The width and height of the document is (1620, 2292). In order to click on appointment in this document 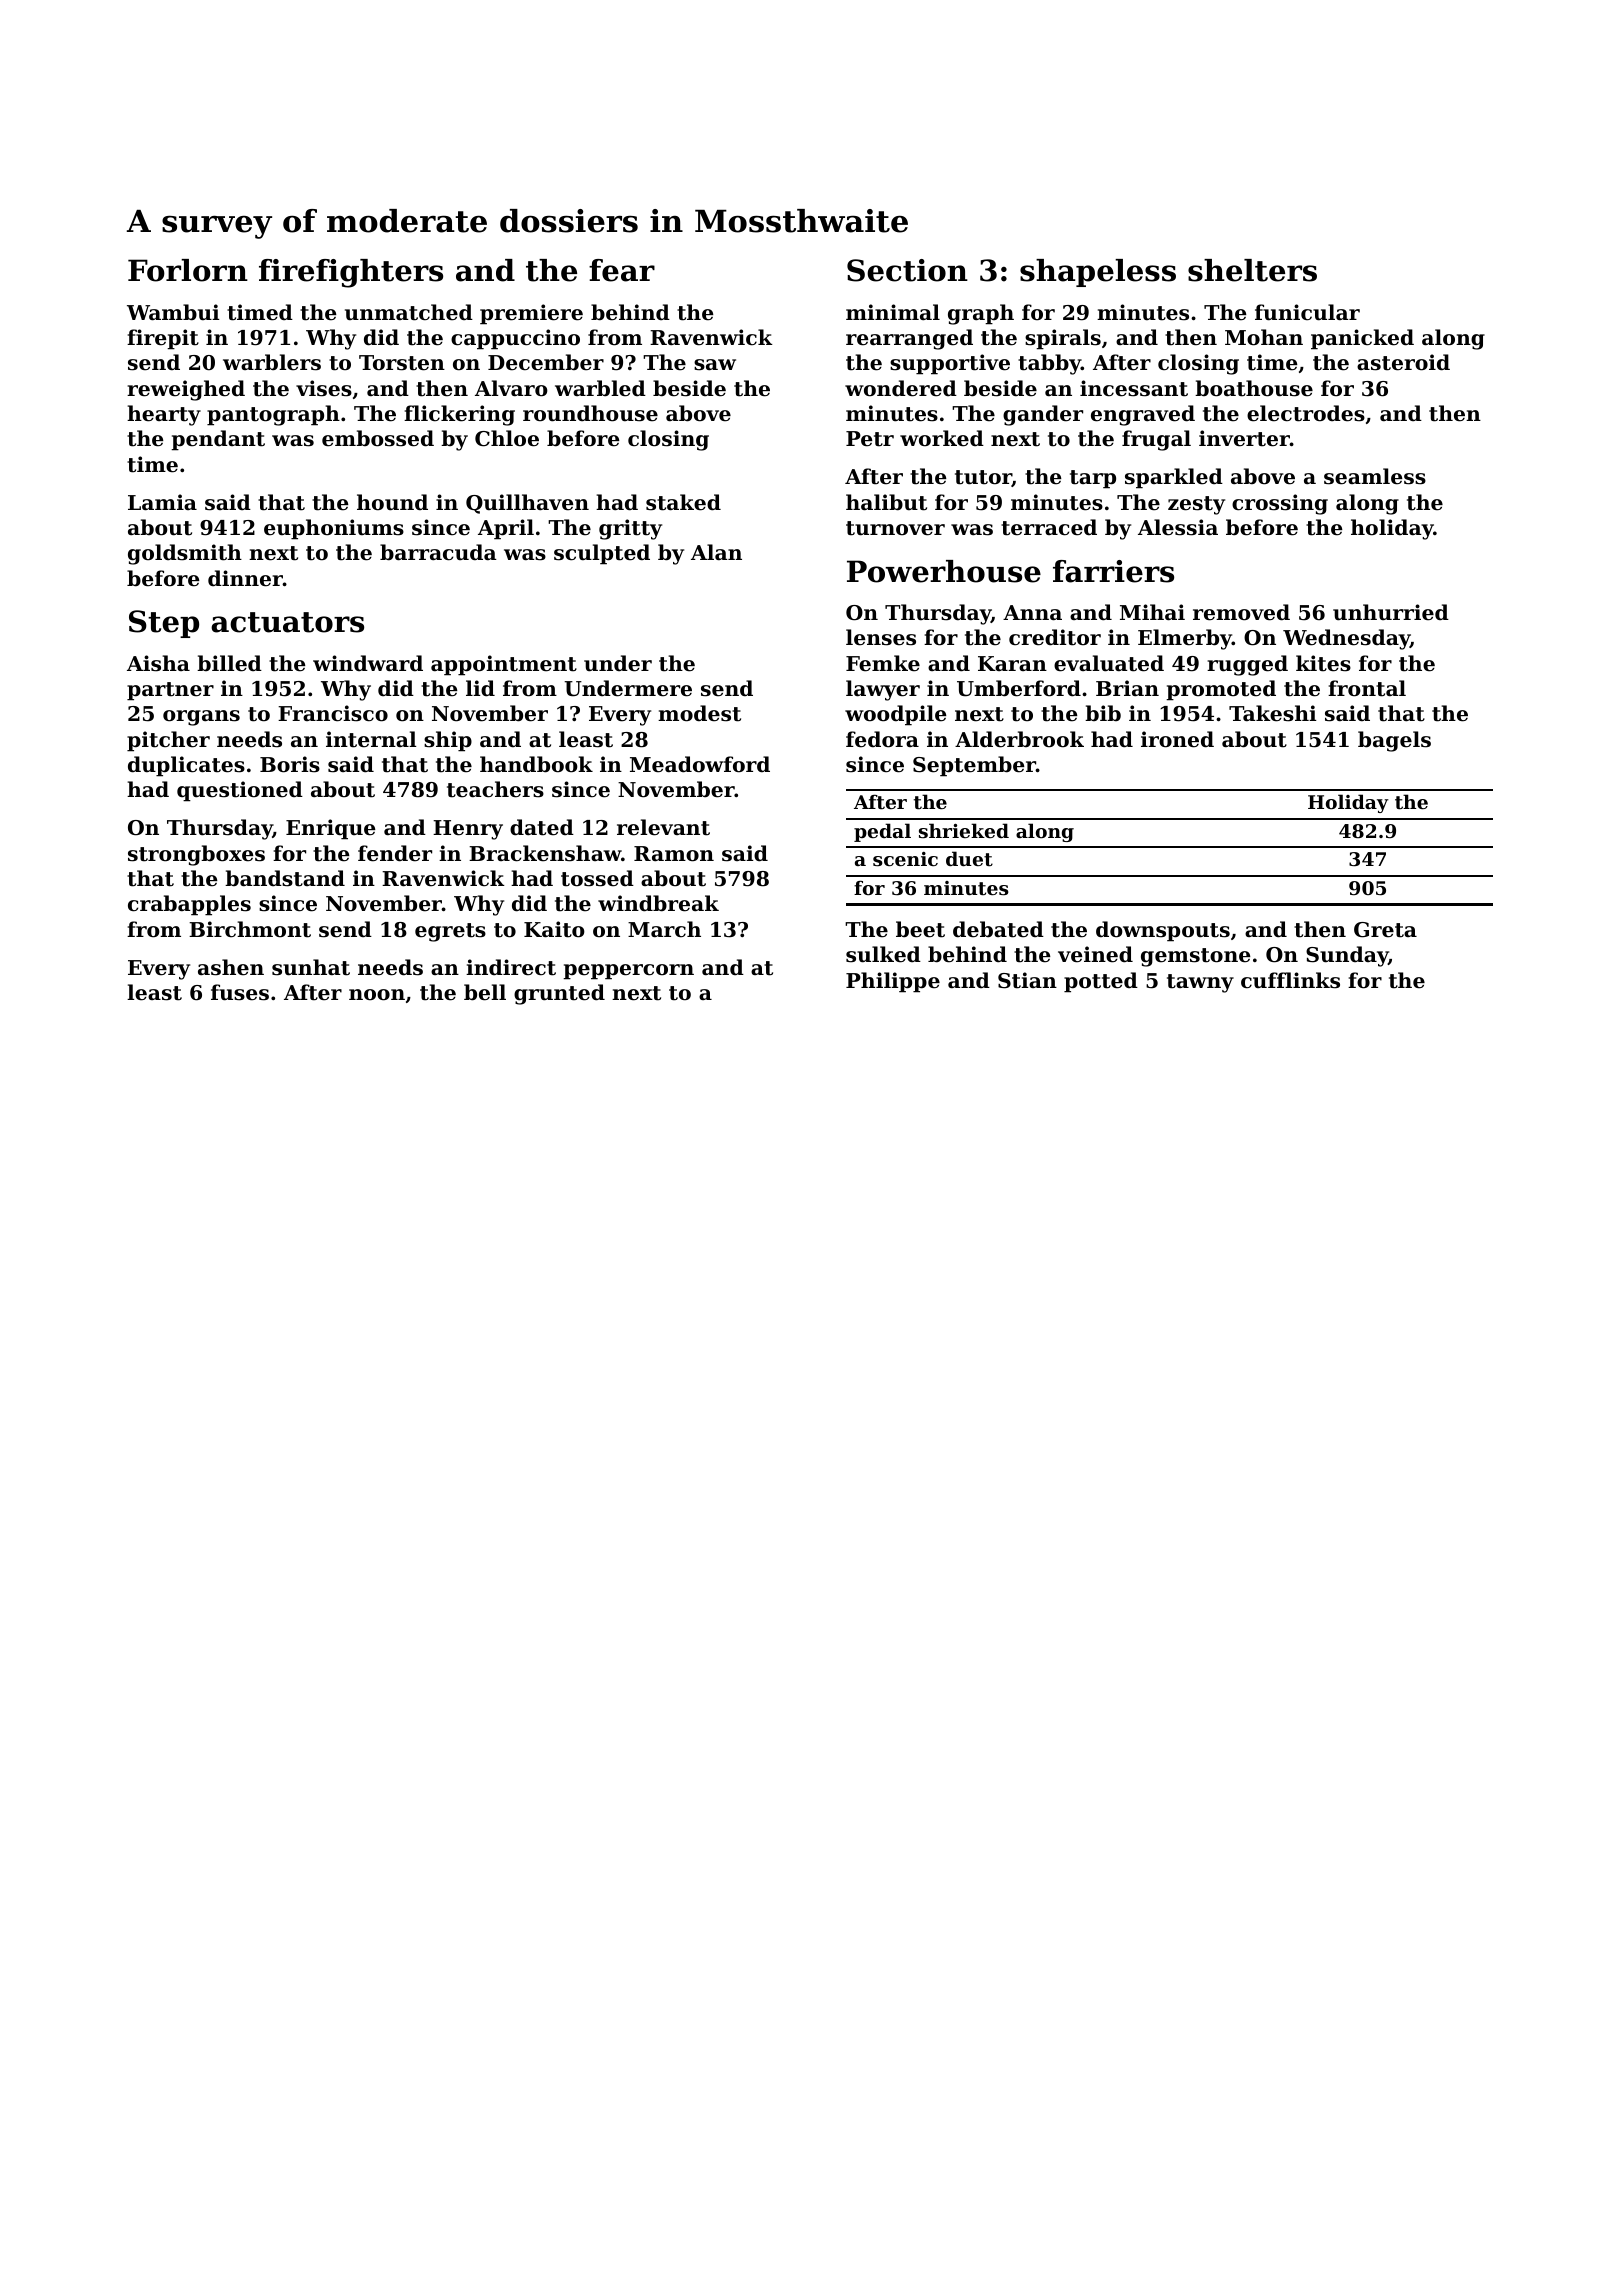, I will do `click(504, 665)`.
